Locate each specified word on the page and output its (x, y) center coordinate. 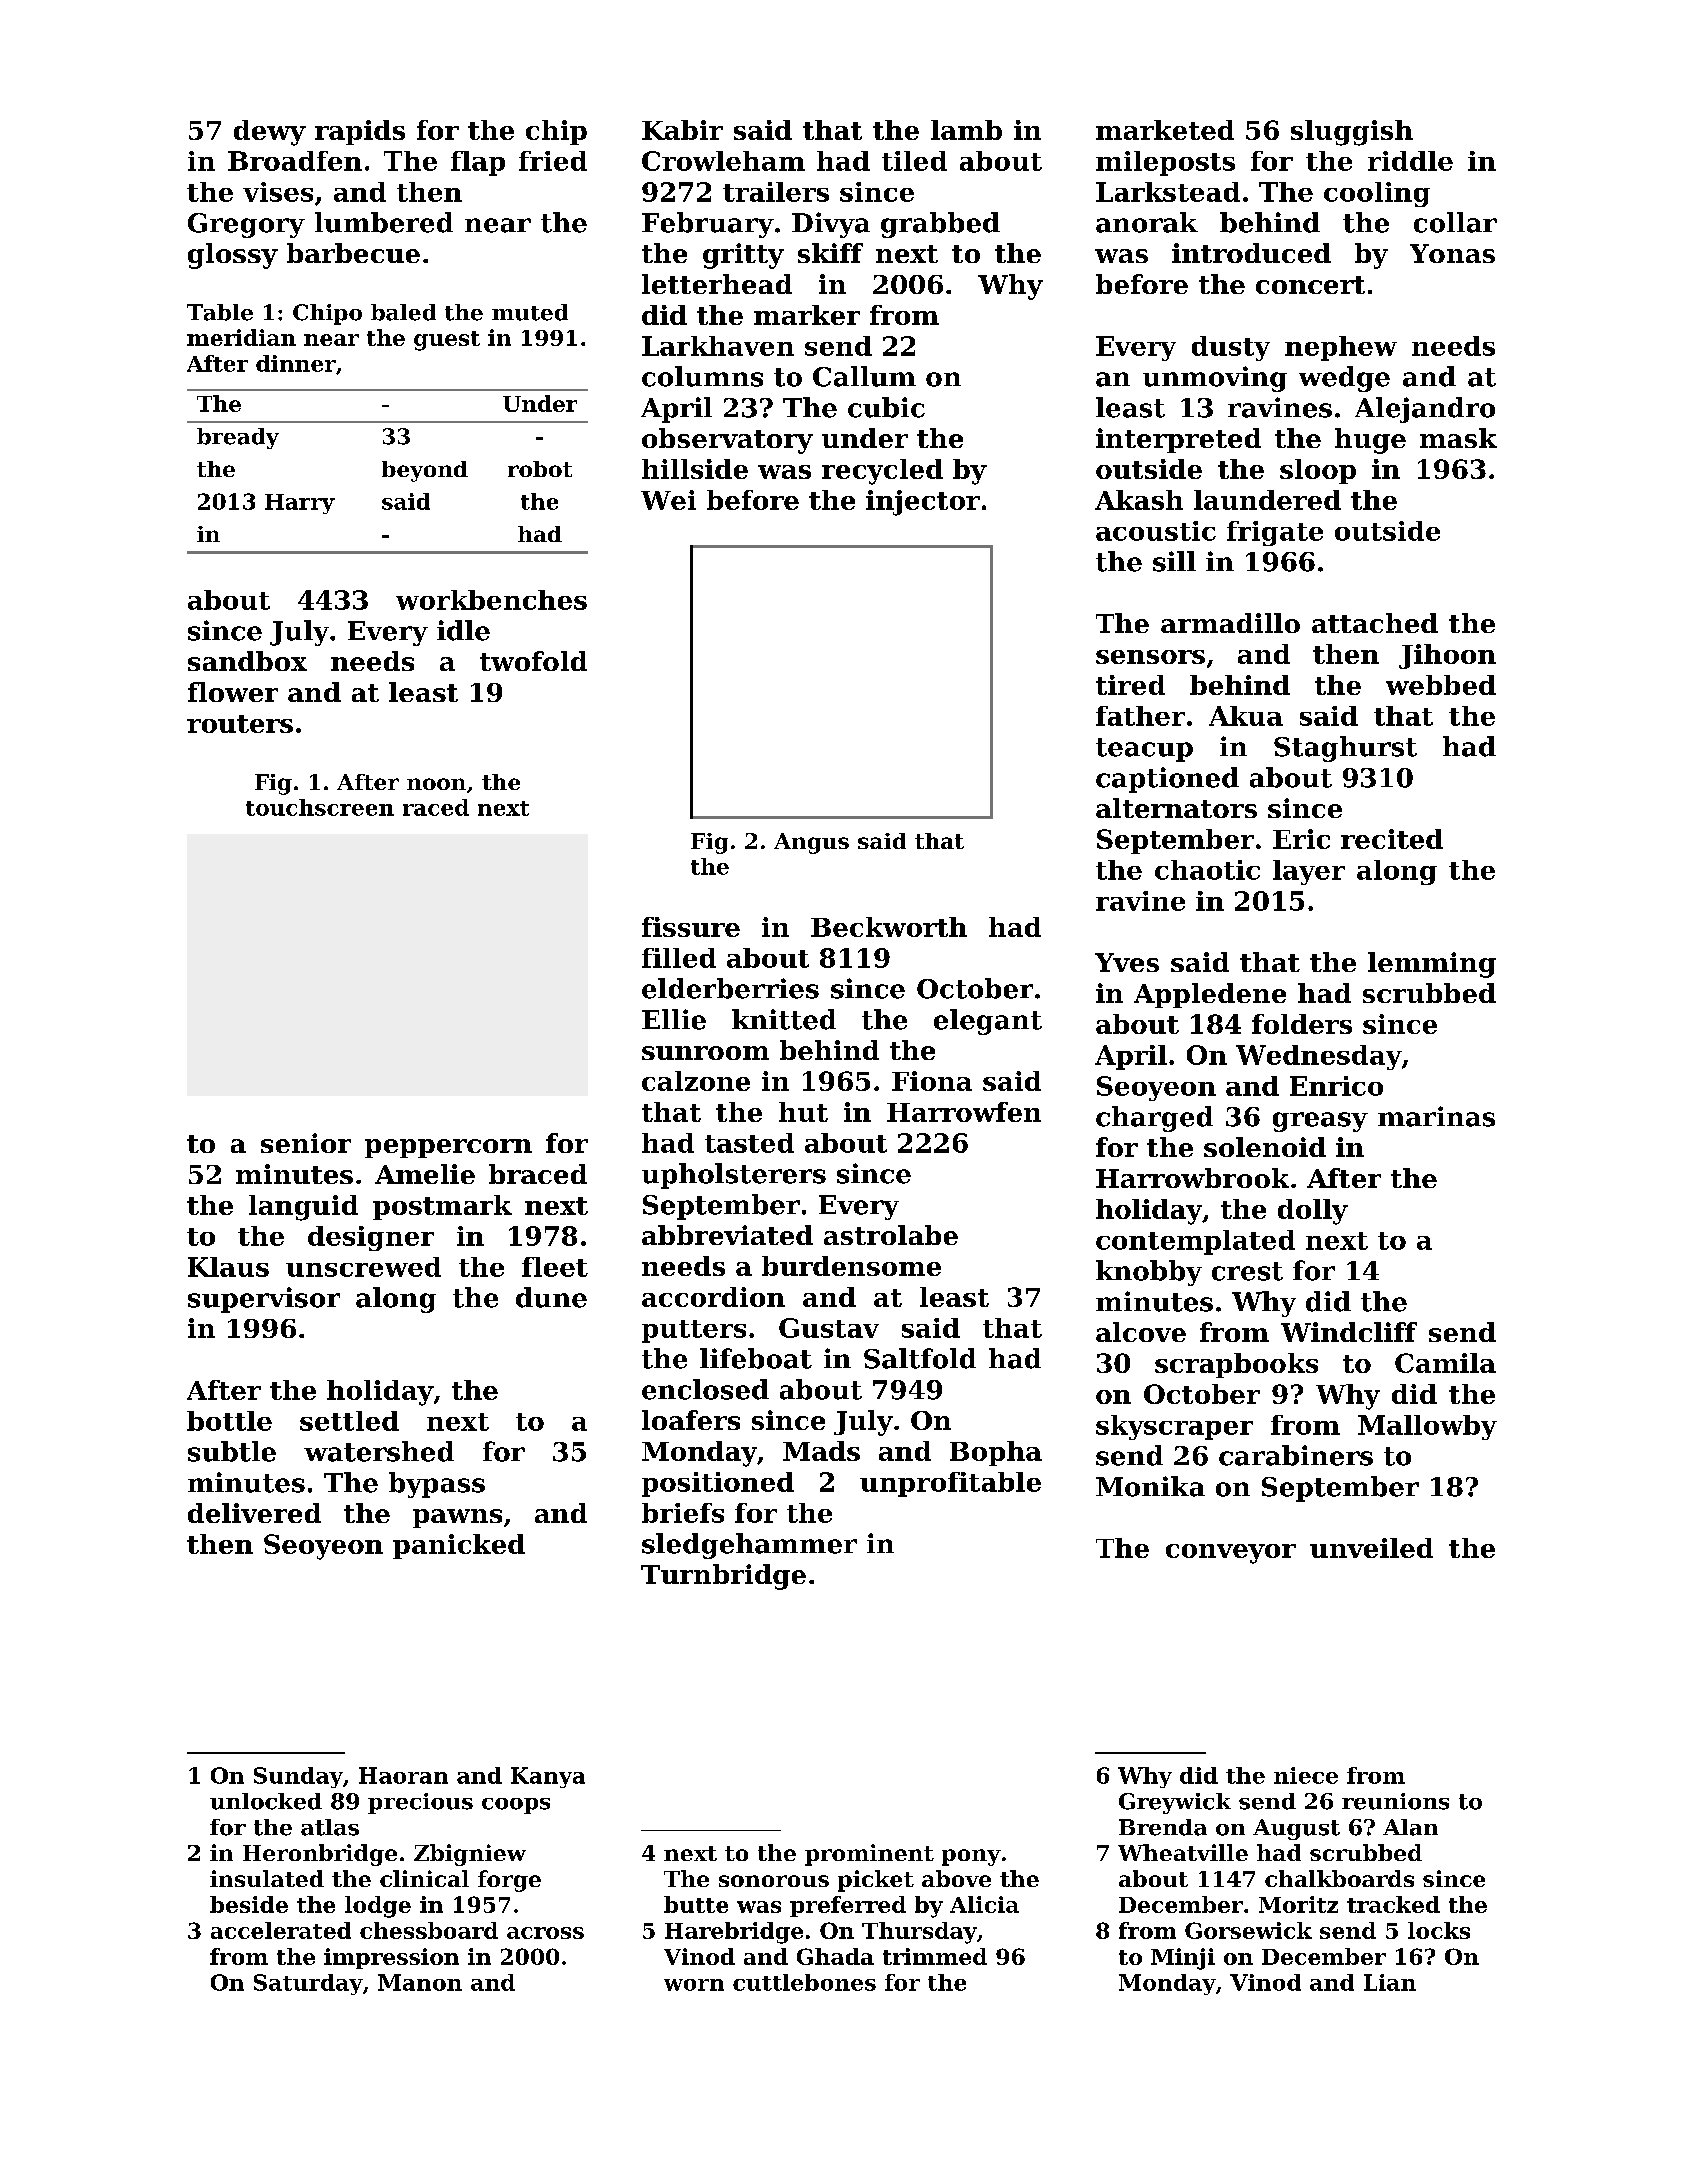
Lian (1390, 1982)
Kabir (682, 130)
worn (694, 1985)
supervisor (264, 1300)
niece (1306, 1775)
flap (478, 163)
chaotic (1207, 870)
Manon (420, 1982)
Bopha (996, 1453)
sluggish (1352, 133)
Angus (811, 843)
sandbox (247, 661)
